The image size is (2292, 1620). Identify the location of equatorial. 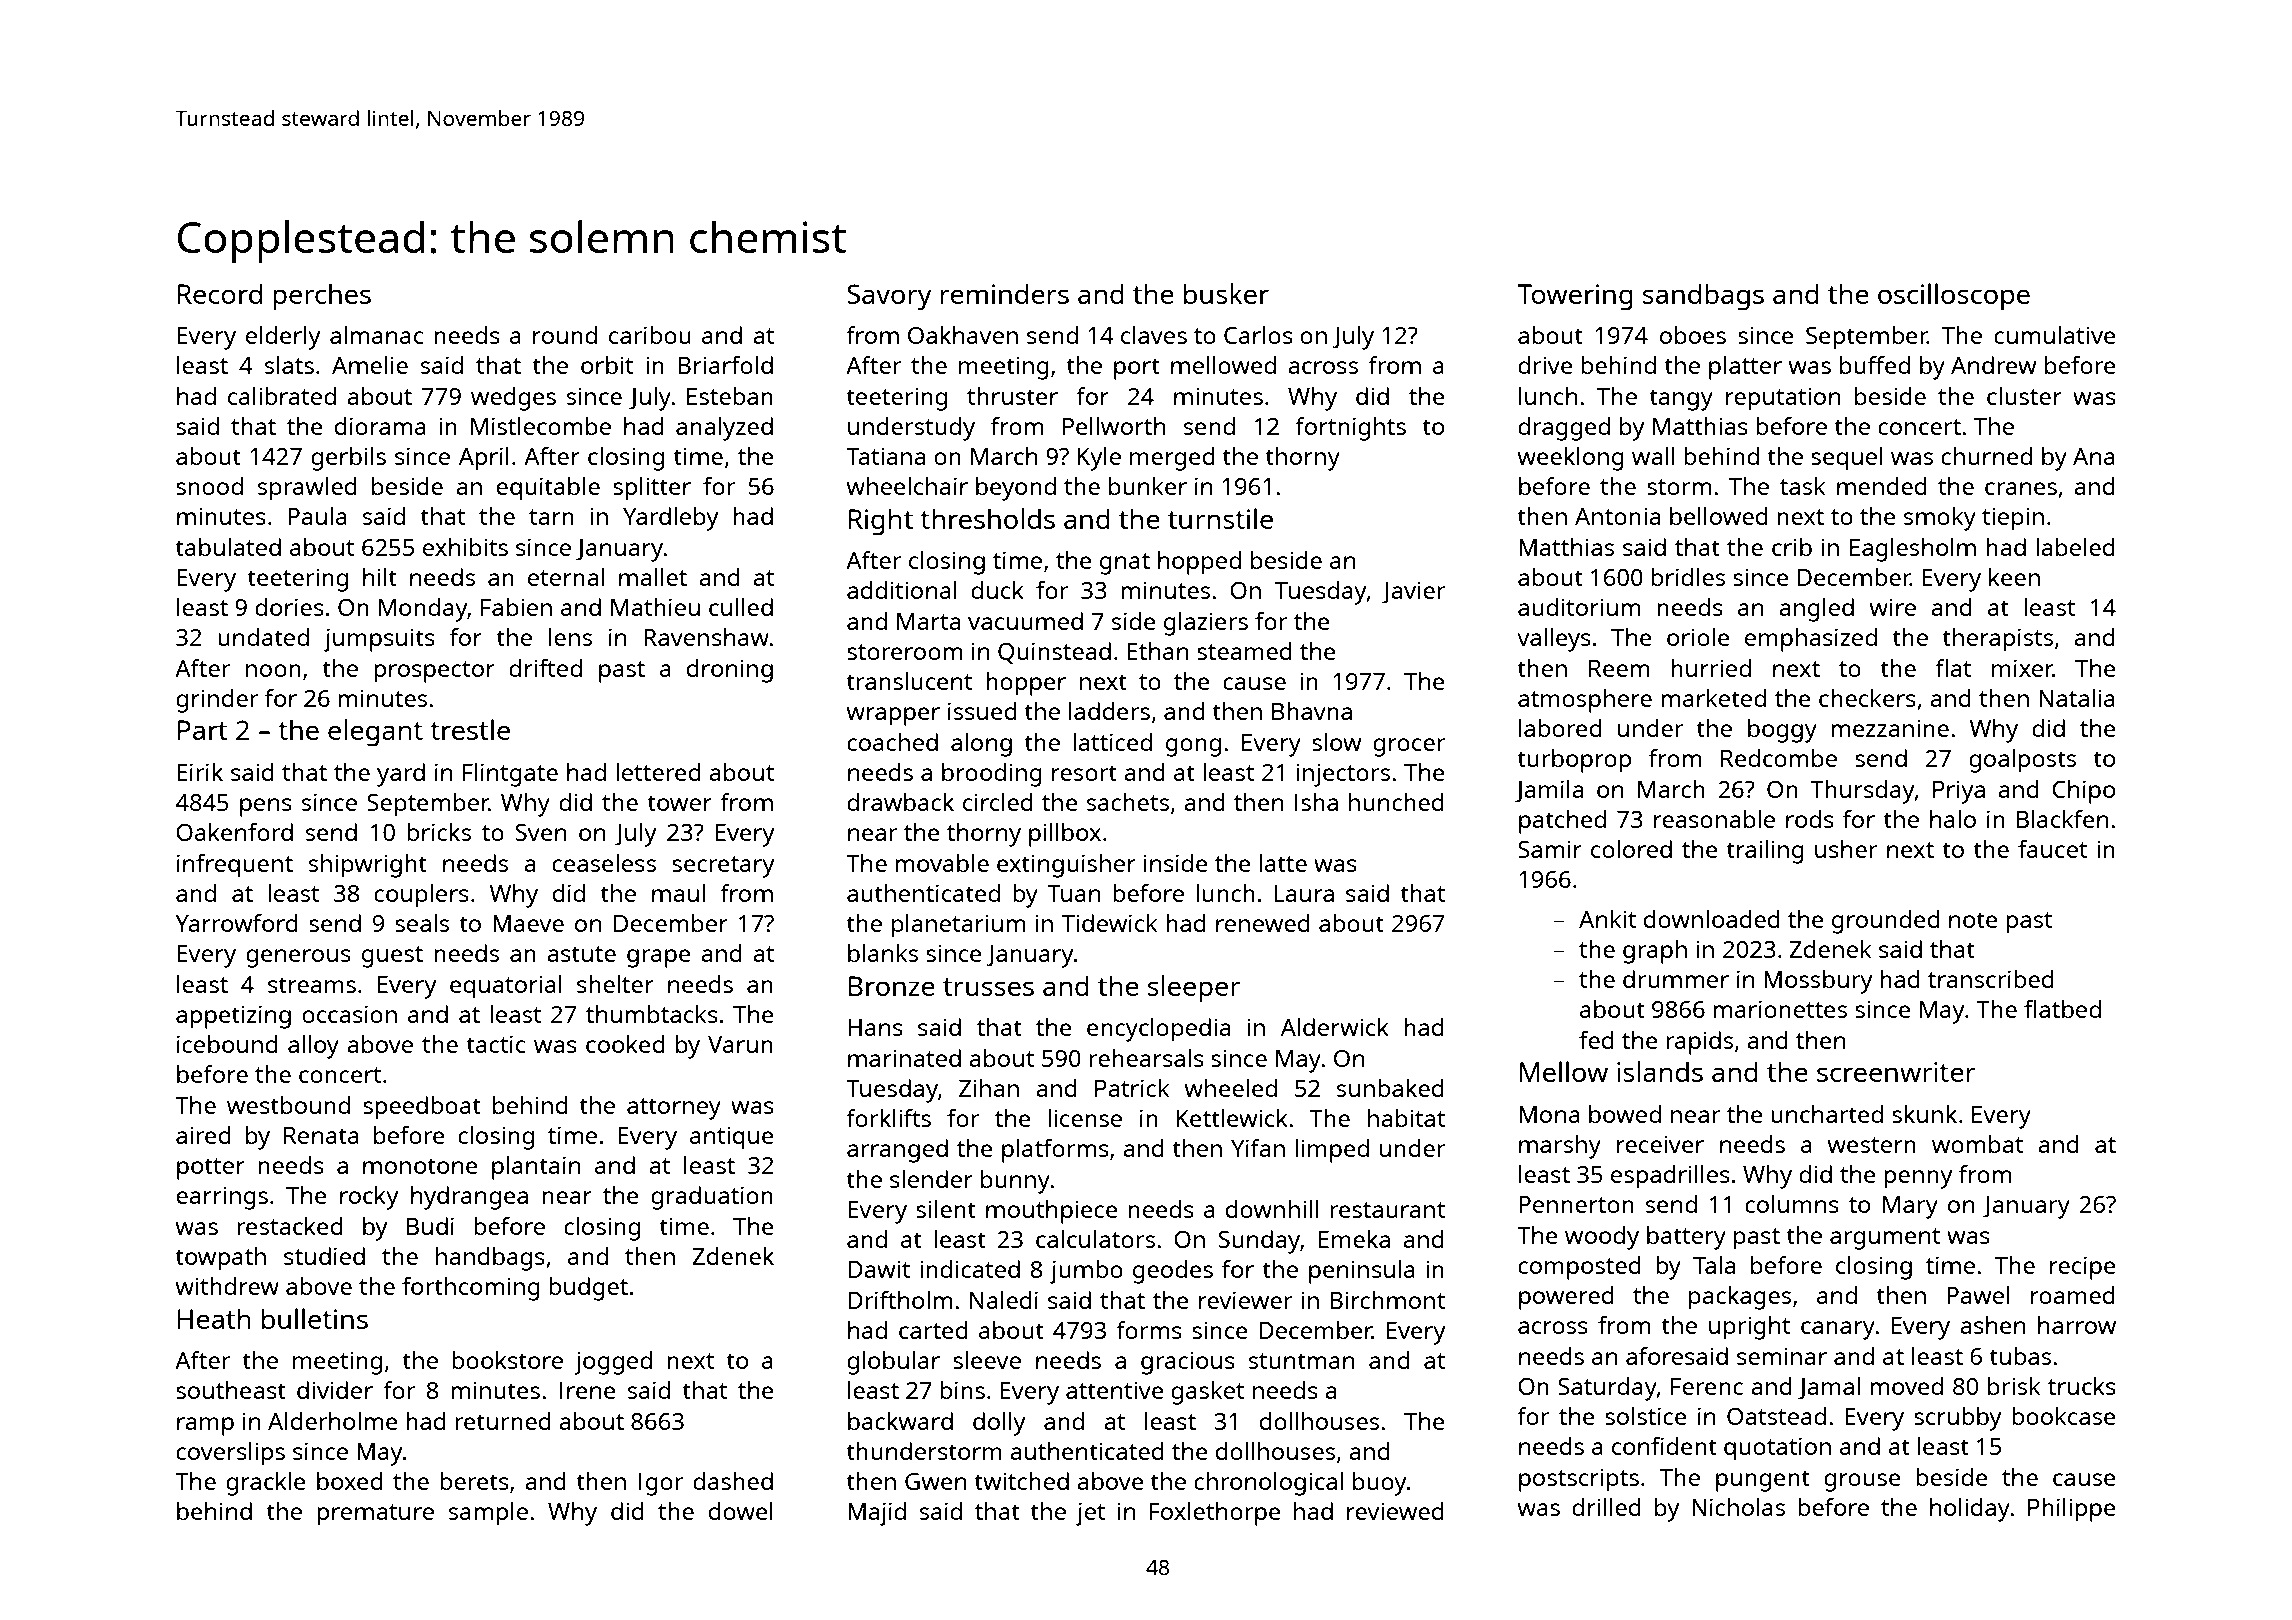
(506, 987).
